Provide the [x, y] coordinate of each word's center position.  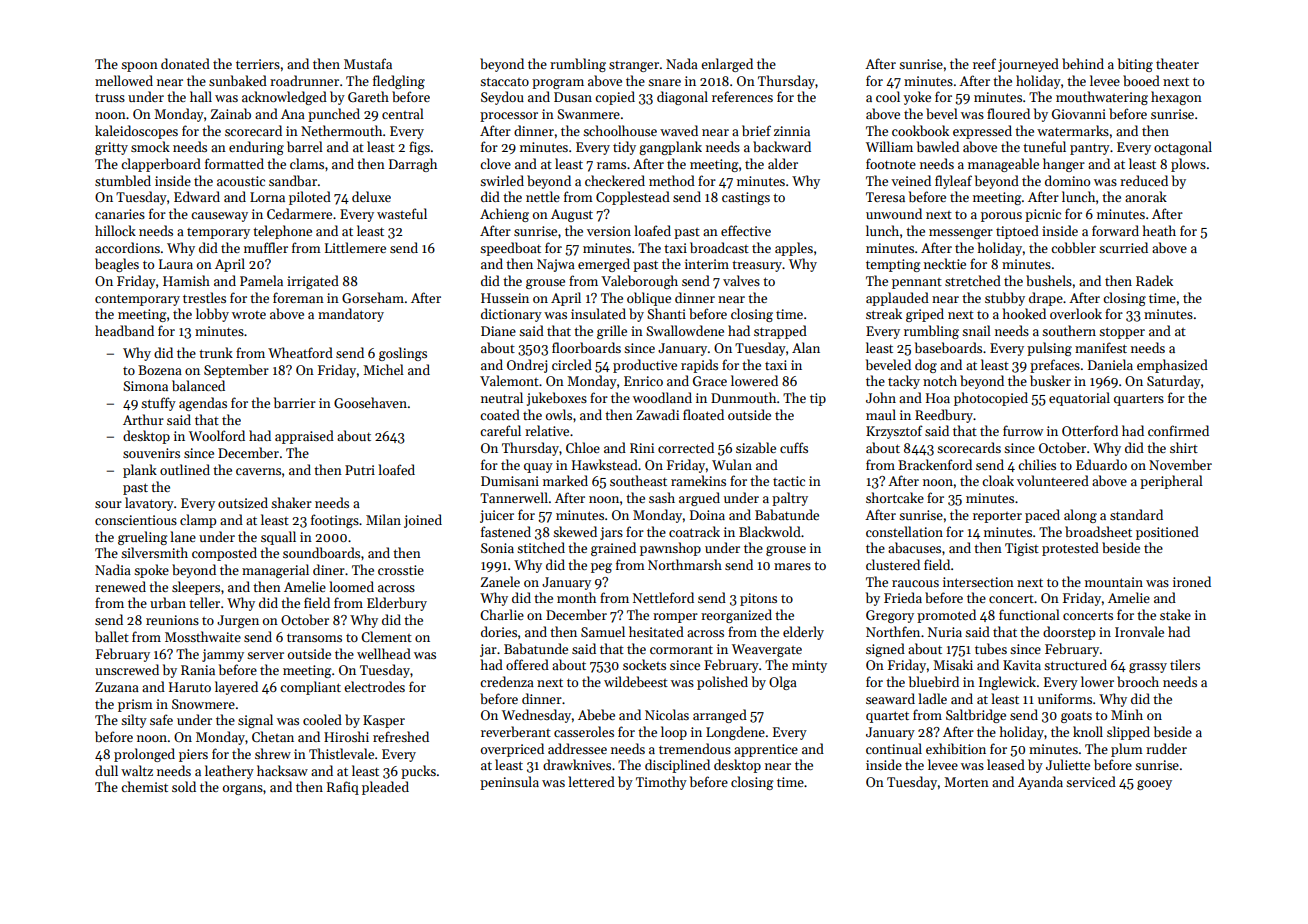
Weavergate [767, 650]
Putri [360, 470]
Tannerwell [514, 497]
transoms [314, 638]
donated [185, 63]
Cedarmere [299, 213]
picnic [1043, 215]
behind [1083, 63]
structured [1075, 664]
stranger [634, 66]
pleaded [385, 788]
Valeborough [639, 282]
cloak [998, 480]
